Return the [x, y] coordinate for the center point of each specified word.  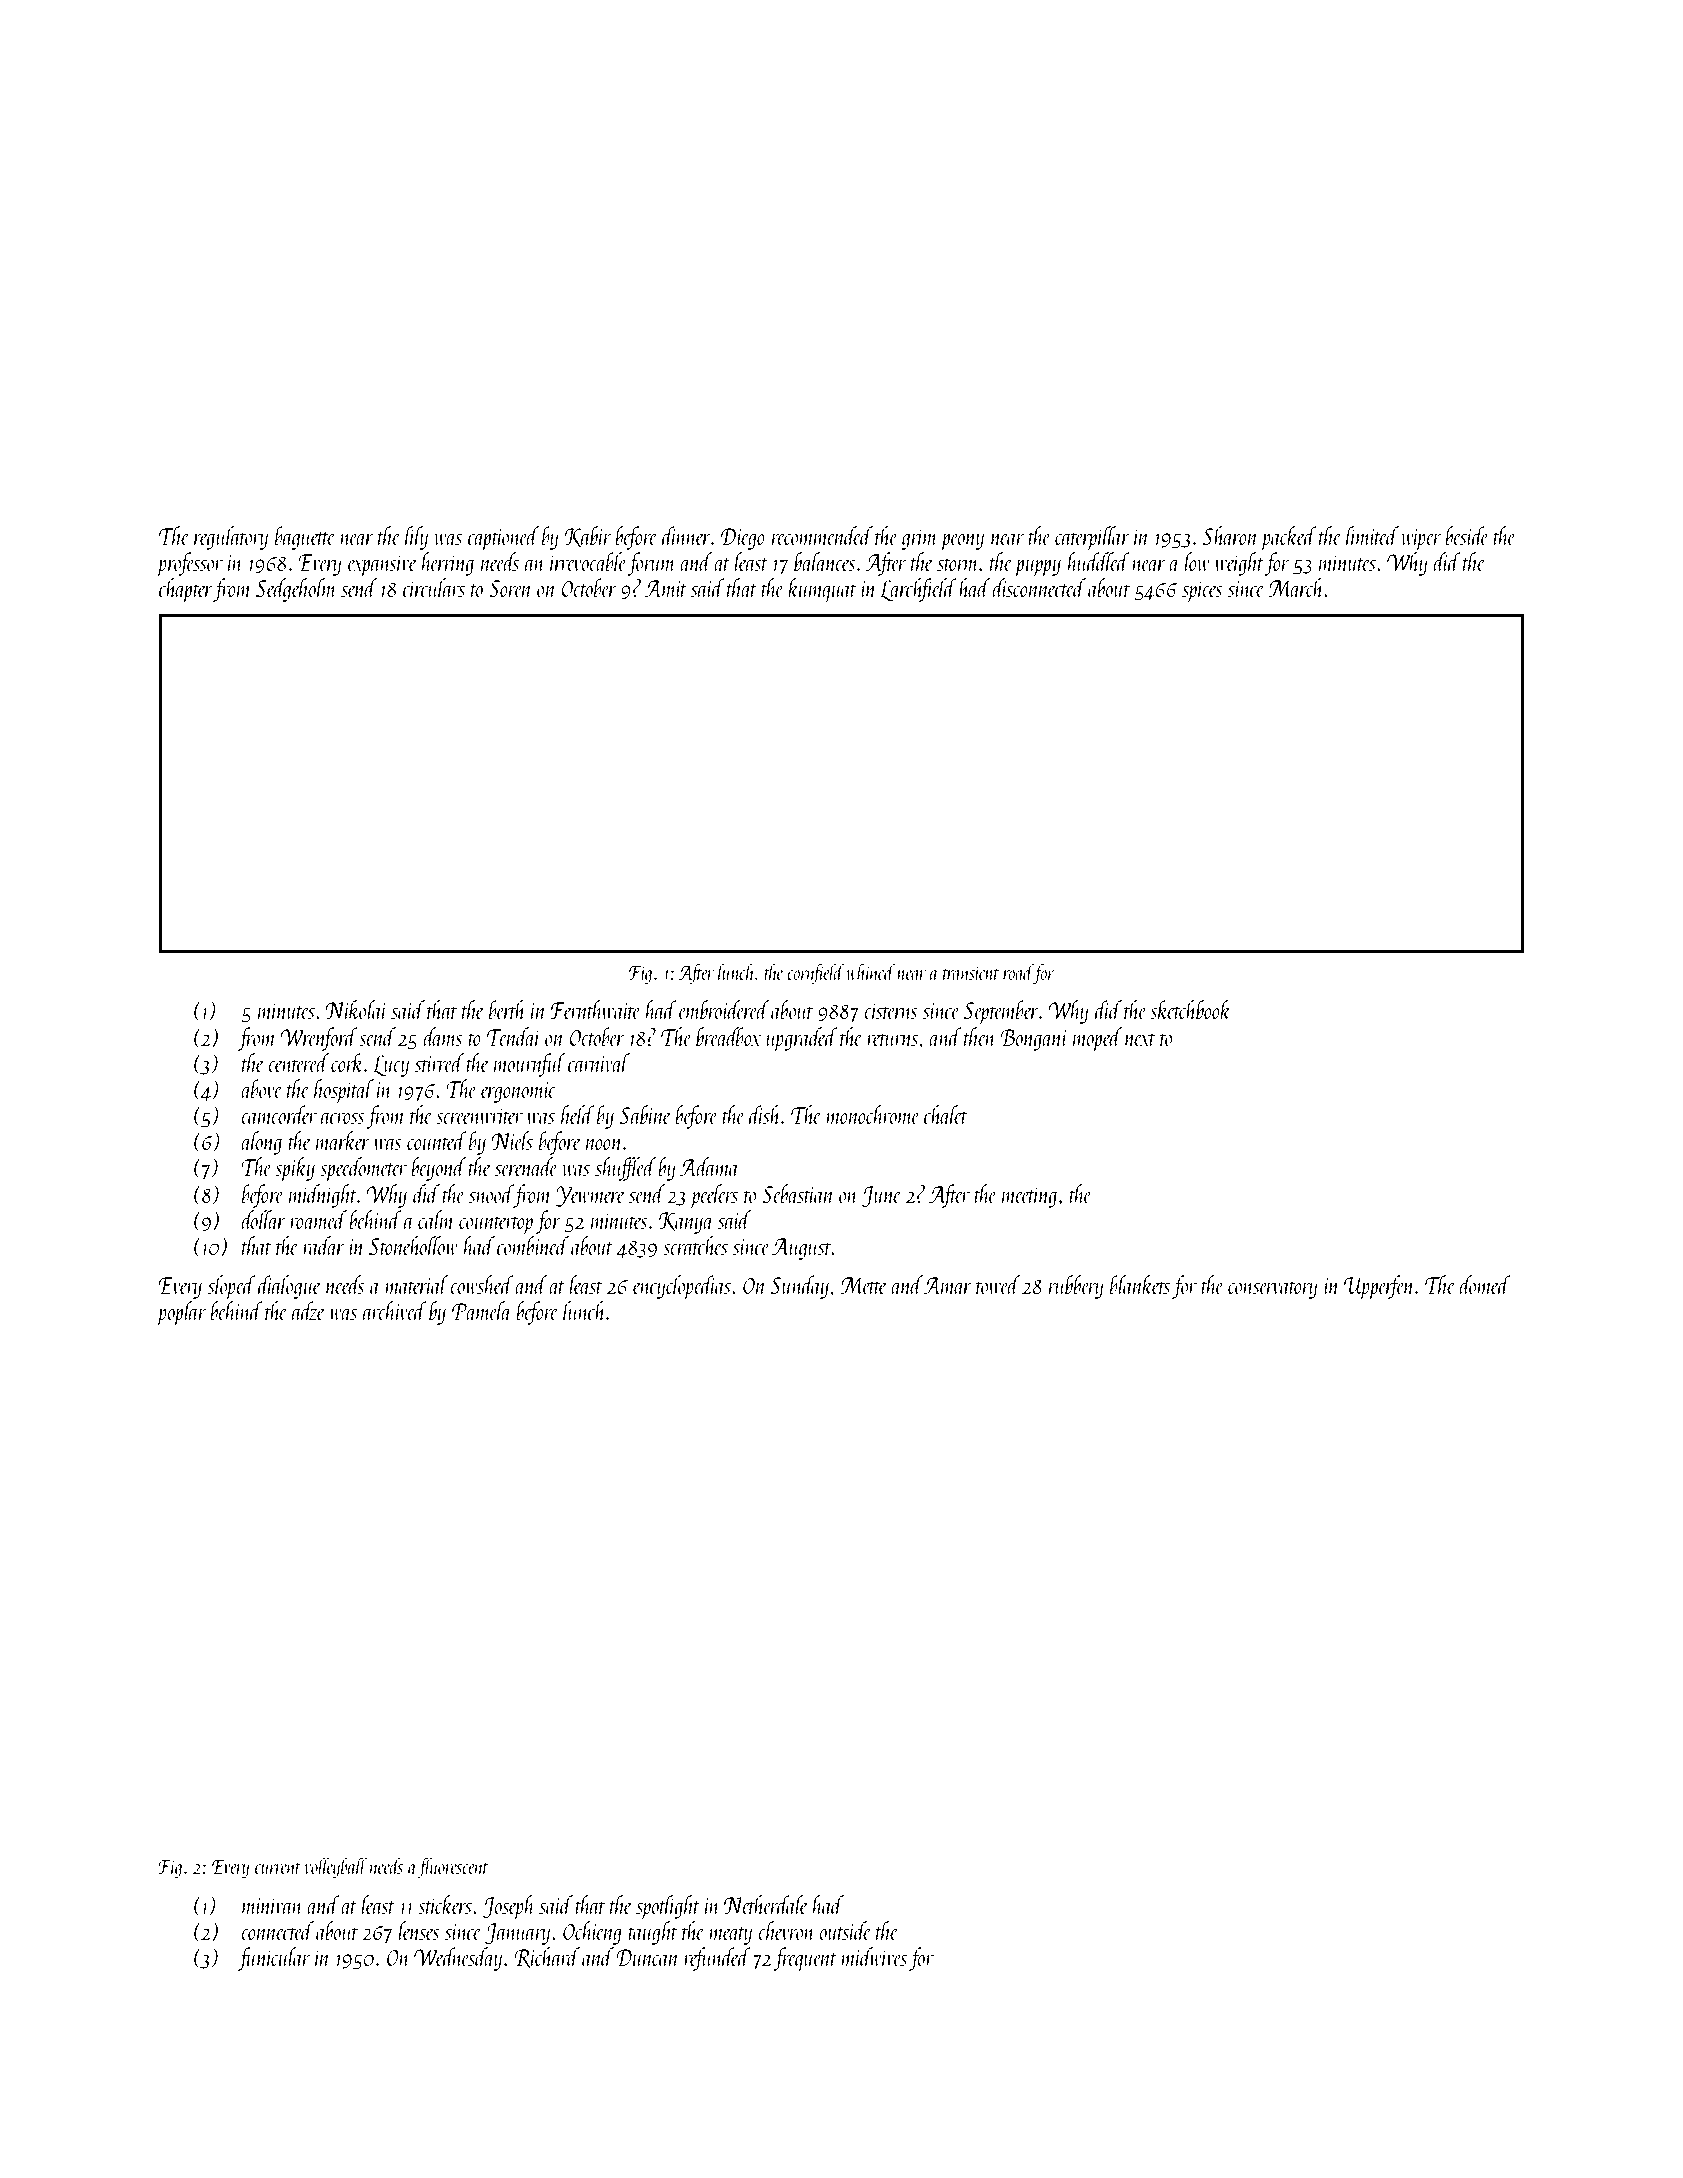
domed [1485, 1284]
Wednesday [458, 1959]
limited [1372, 535]
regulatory [231, 538]
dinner [686, 535]
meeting [1029, 1197]
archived [395, 1310]
